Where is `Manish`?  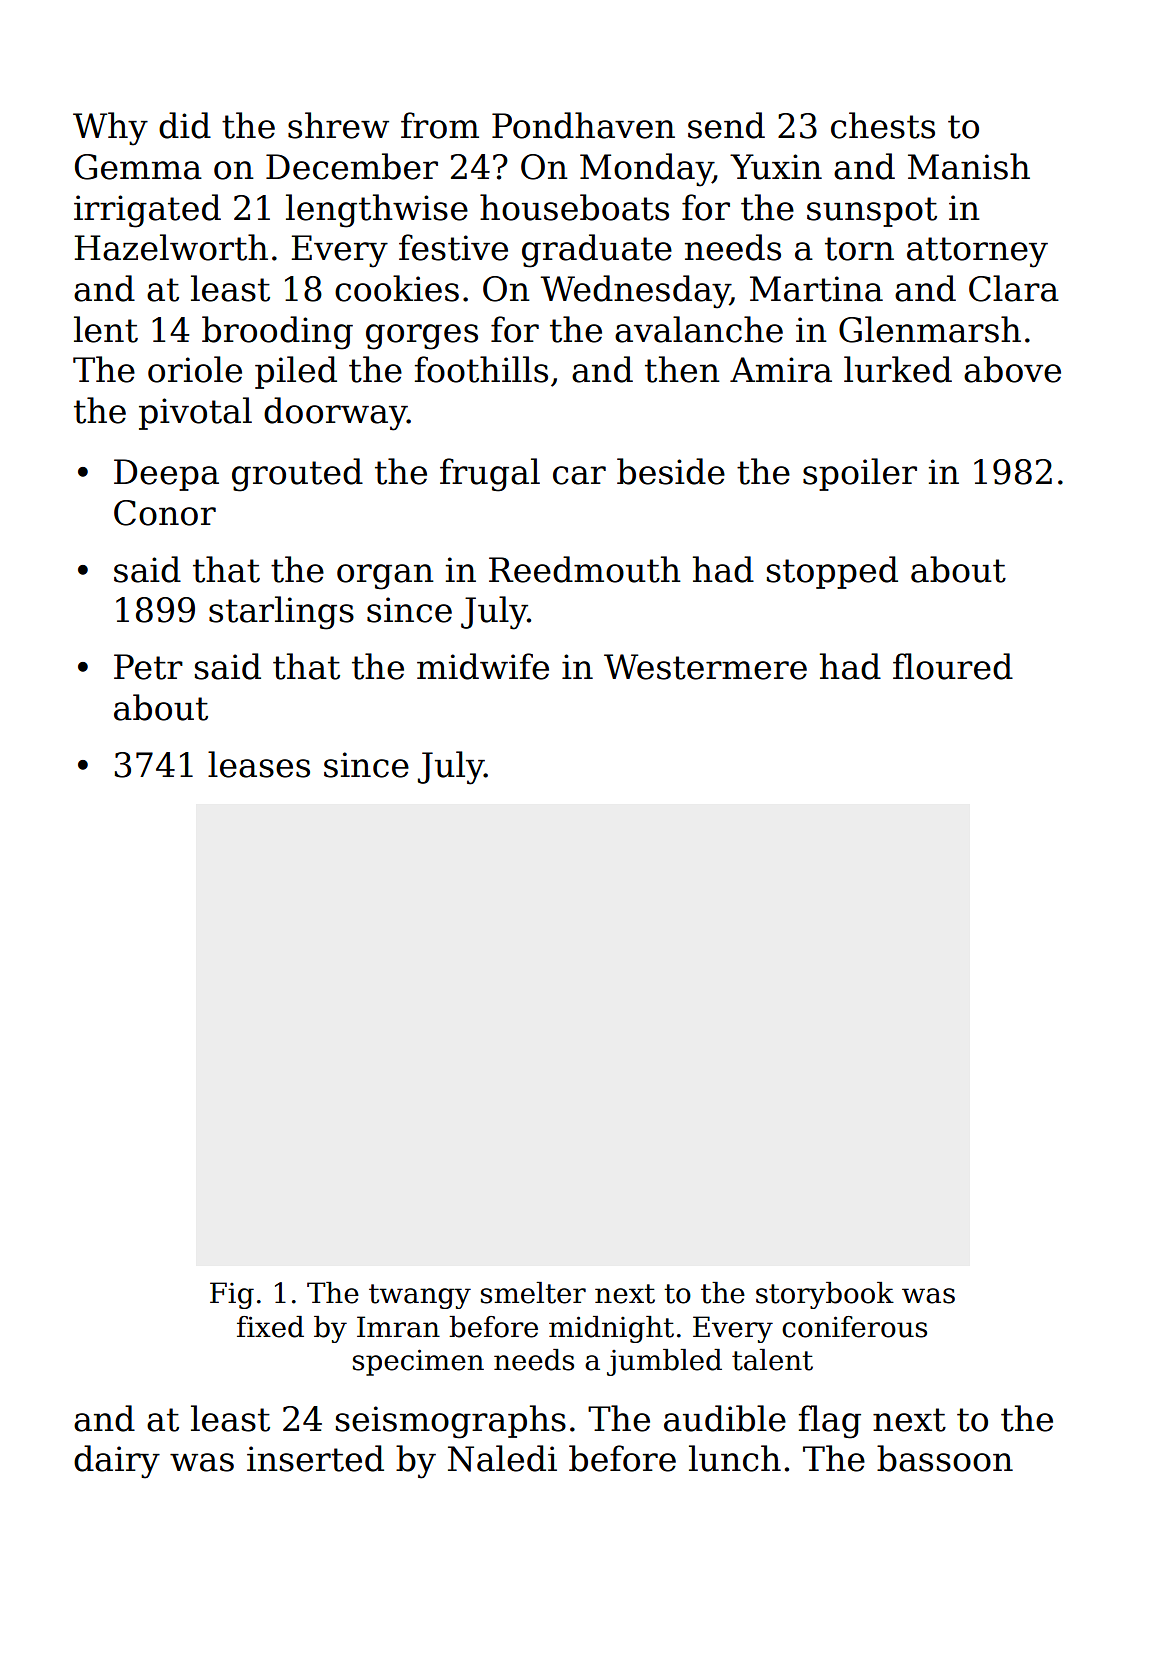
Manish is located at coordinates (969, 166).
